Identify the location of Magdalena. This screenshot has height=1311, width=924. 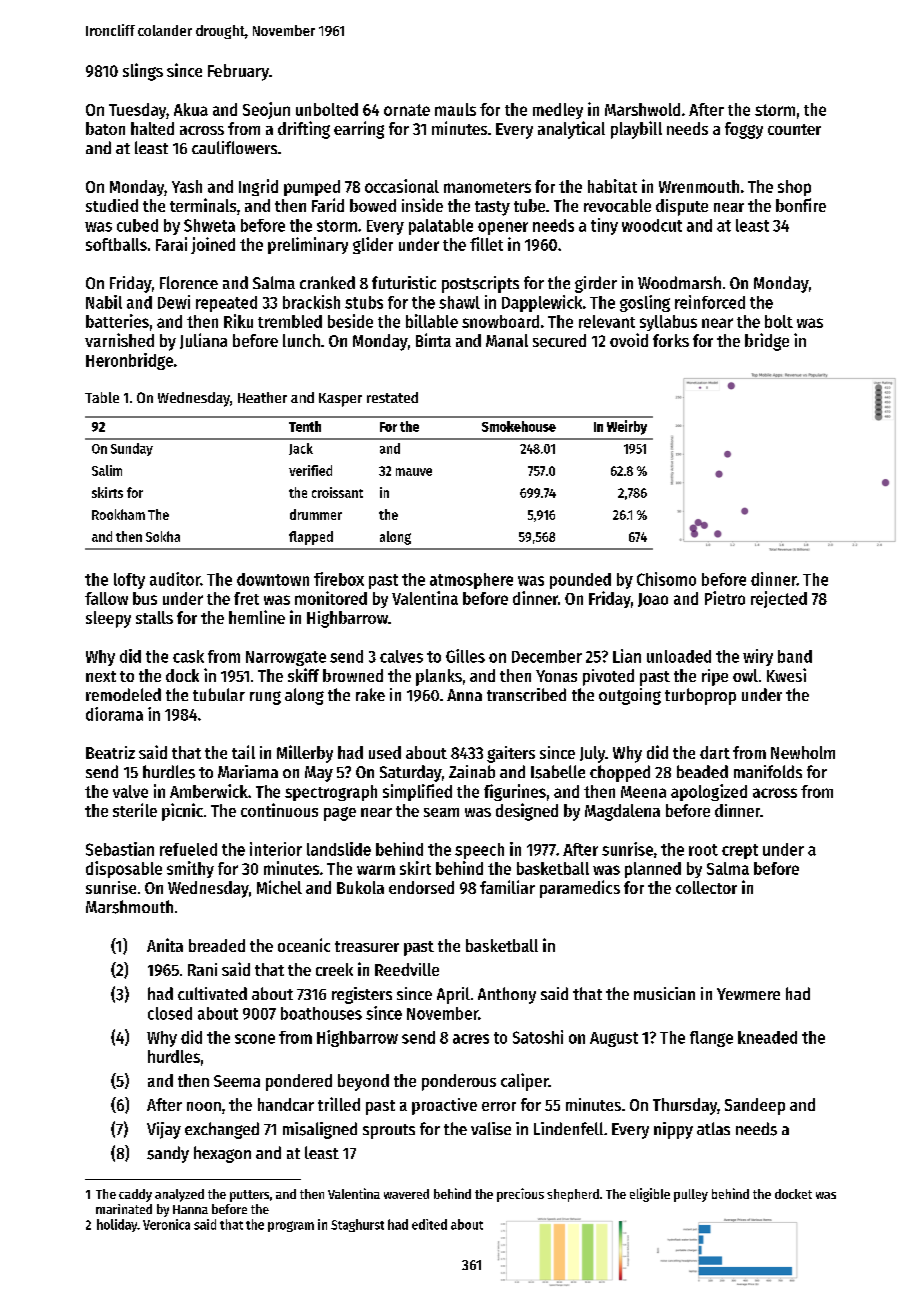
(622, 812).
